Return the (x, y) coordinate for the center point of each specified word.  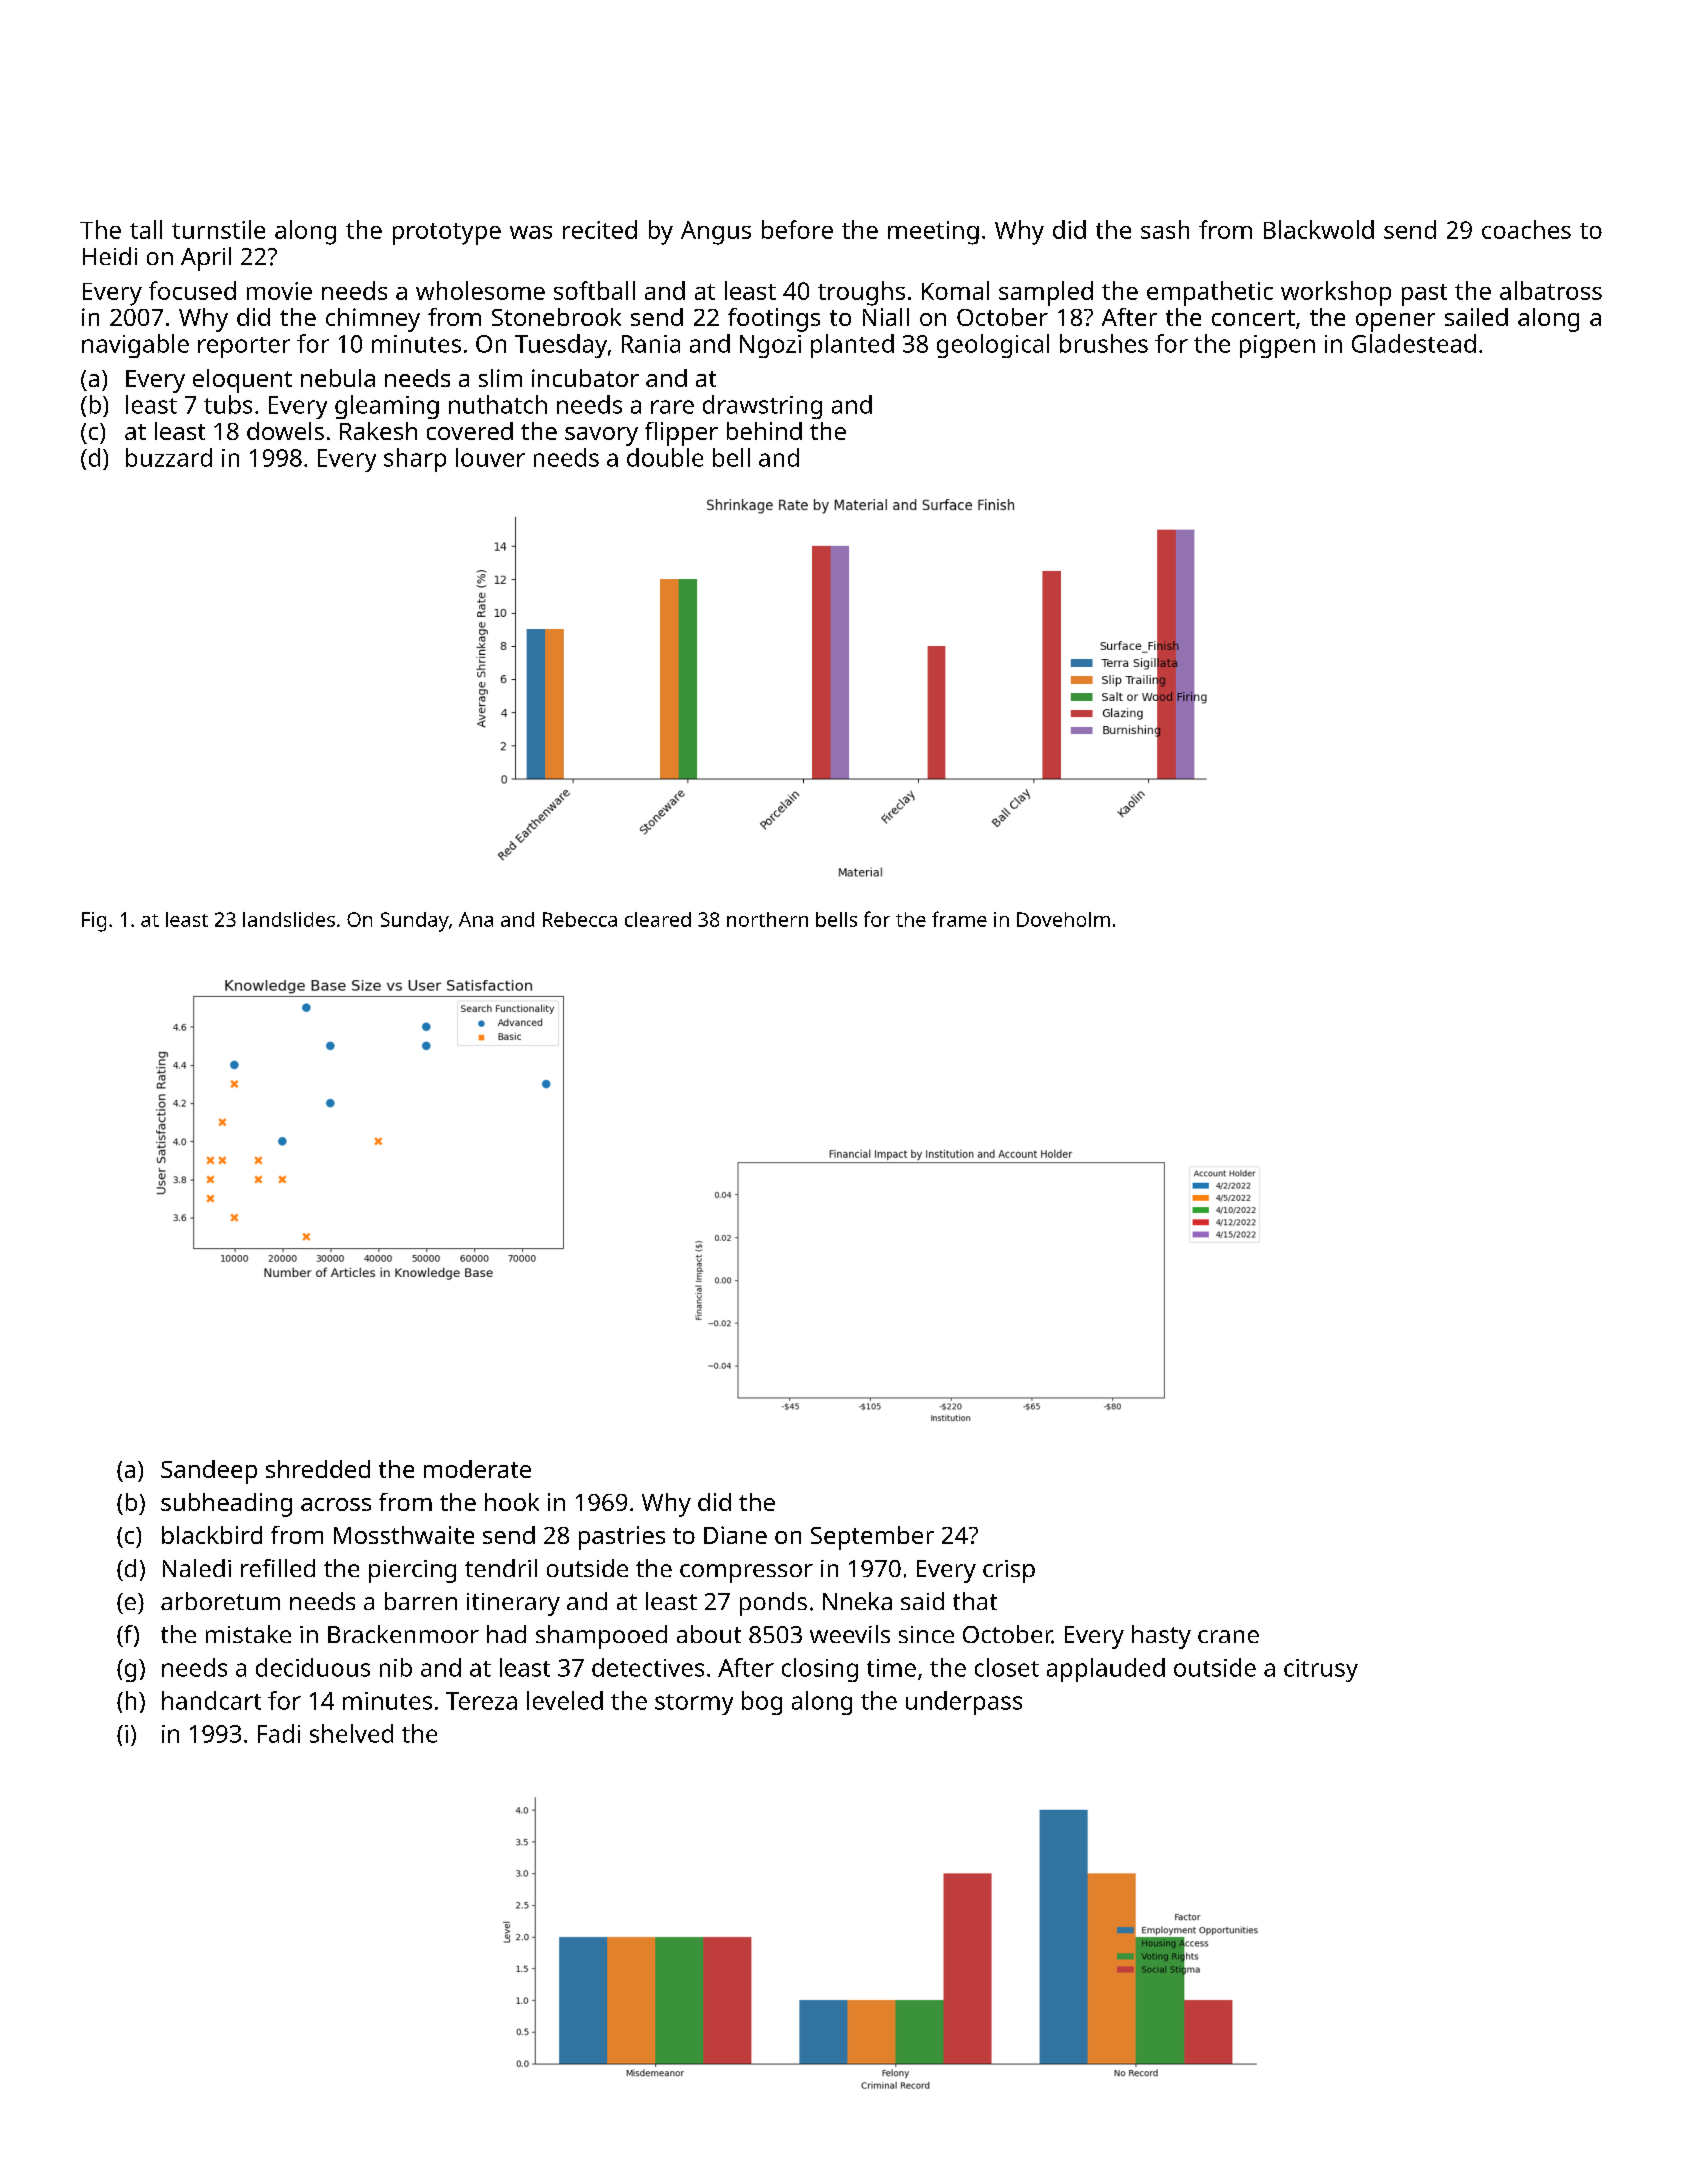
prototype (447, 234)
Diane (735, 1535)
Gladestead (1414, 343)
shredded (318, 1469)
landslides (289, 919)
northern (767, 919)
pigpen (1277, 346)
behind (764, 431)
